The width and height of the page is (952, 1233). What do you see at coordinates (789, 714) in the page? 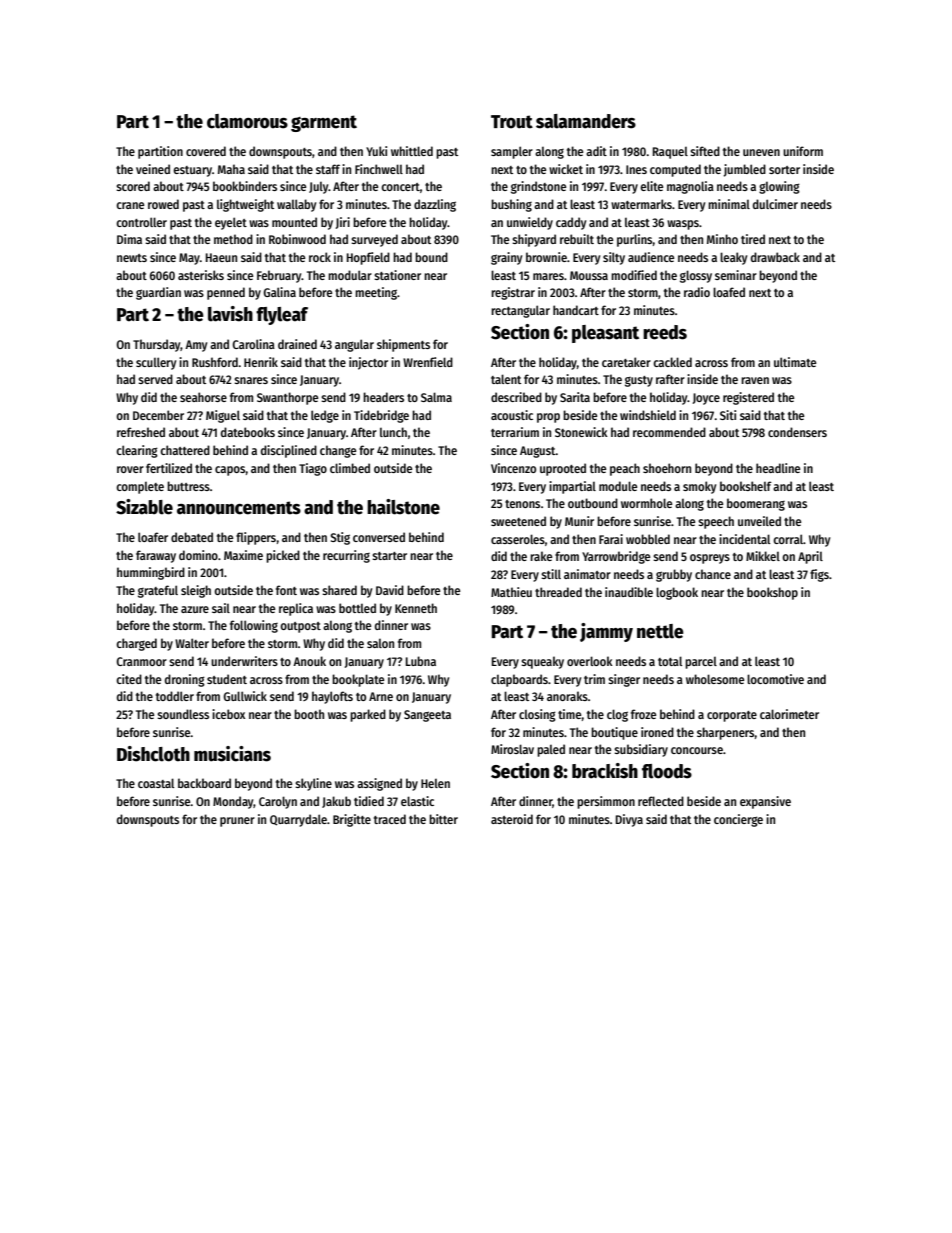
I see `calorimeter` at bounding box center [789, 714].
